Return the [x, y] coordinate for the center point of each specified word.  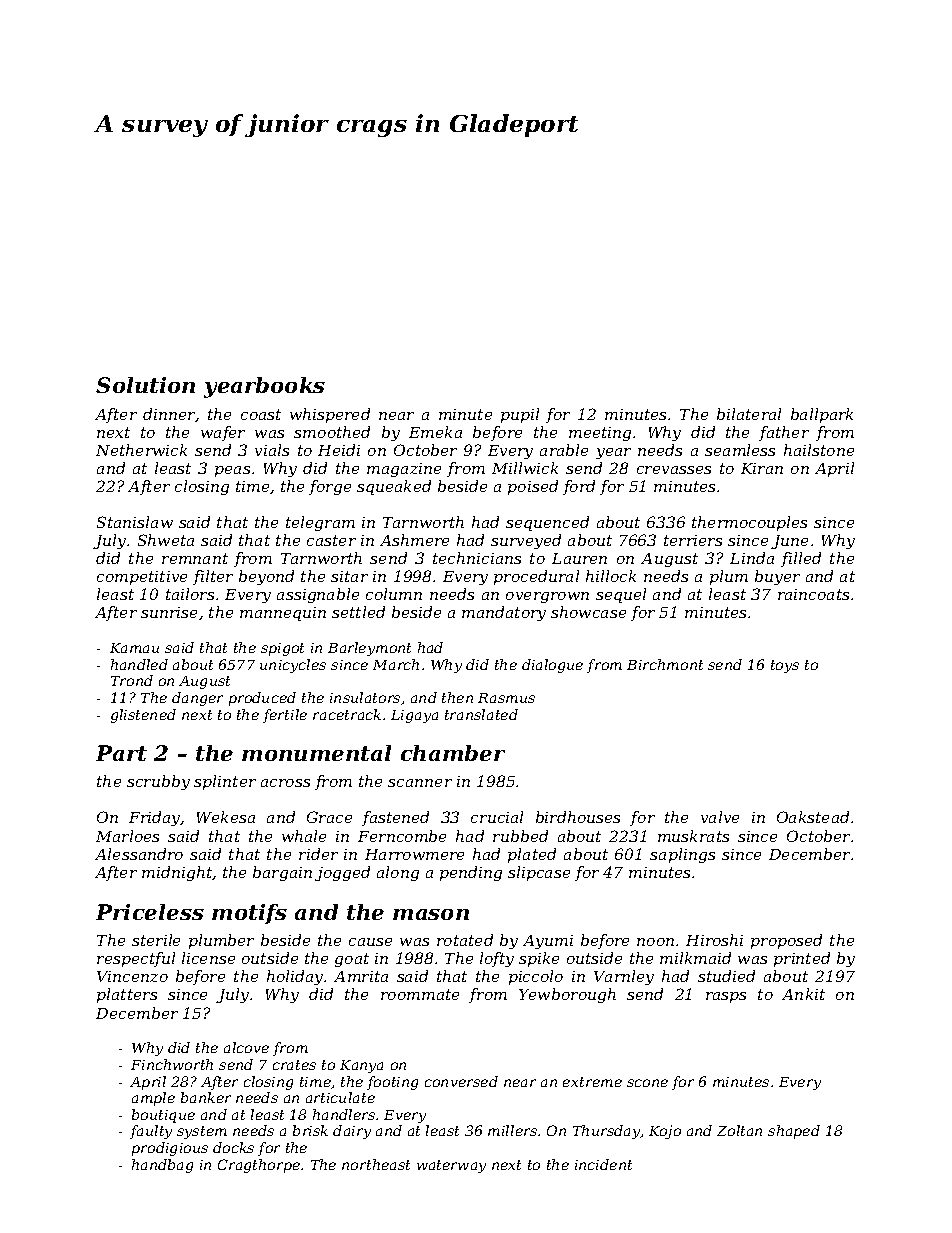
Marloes [127, 836]
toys [785, 666]
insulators [365, 697]
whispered [330, 415]
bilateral [749, 414]
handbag [162, 1166]
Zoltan [739, 1130]
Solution [145, 385]
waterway [451, 1166]
